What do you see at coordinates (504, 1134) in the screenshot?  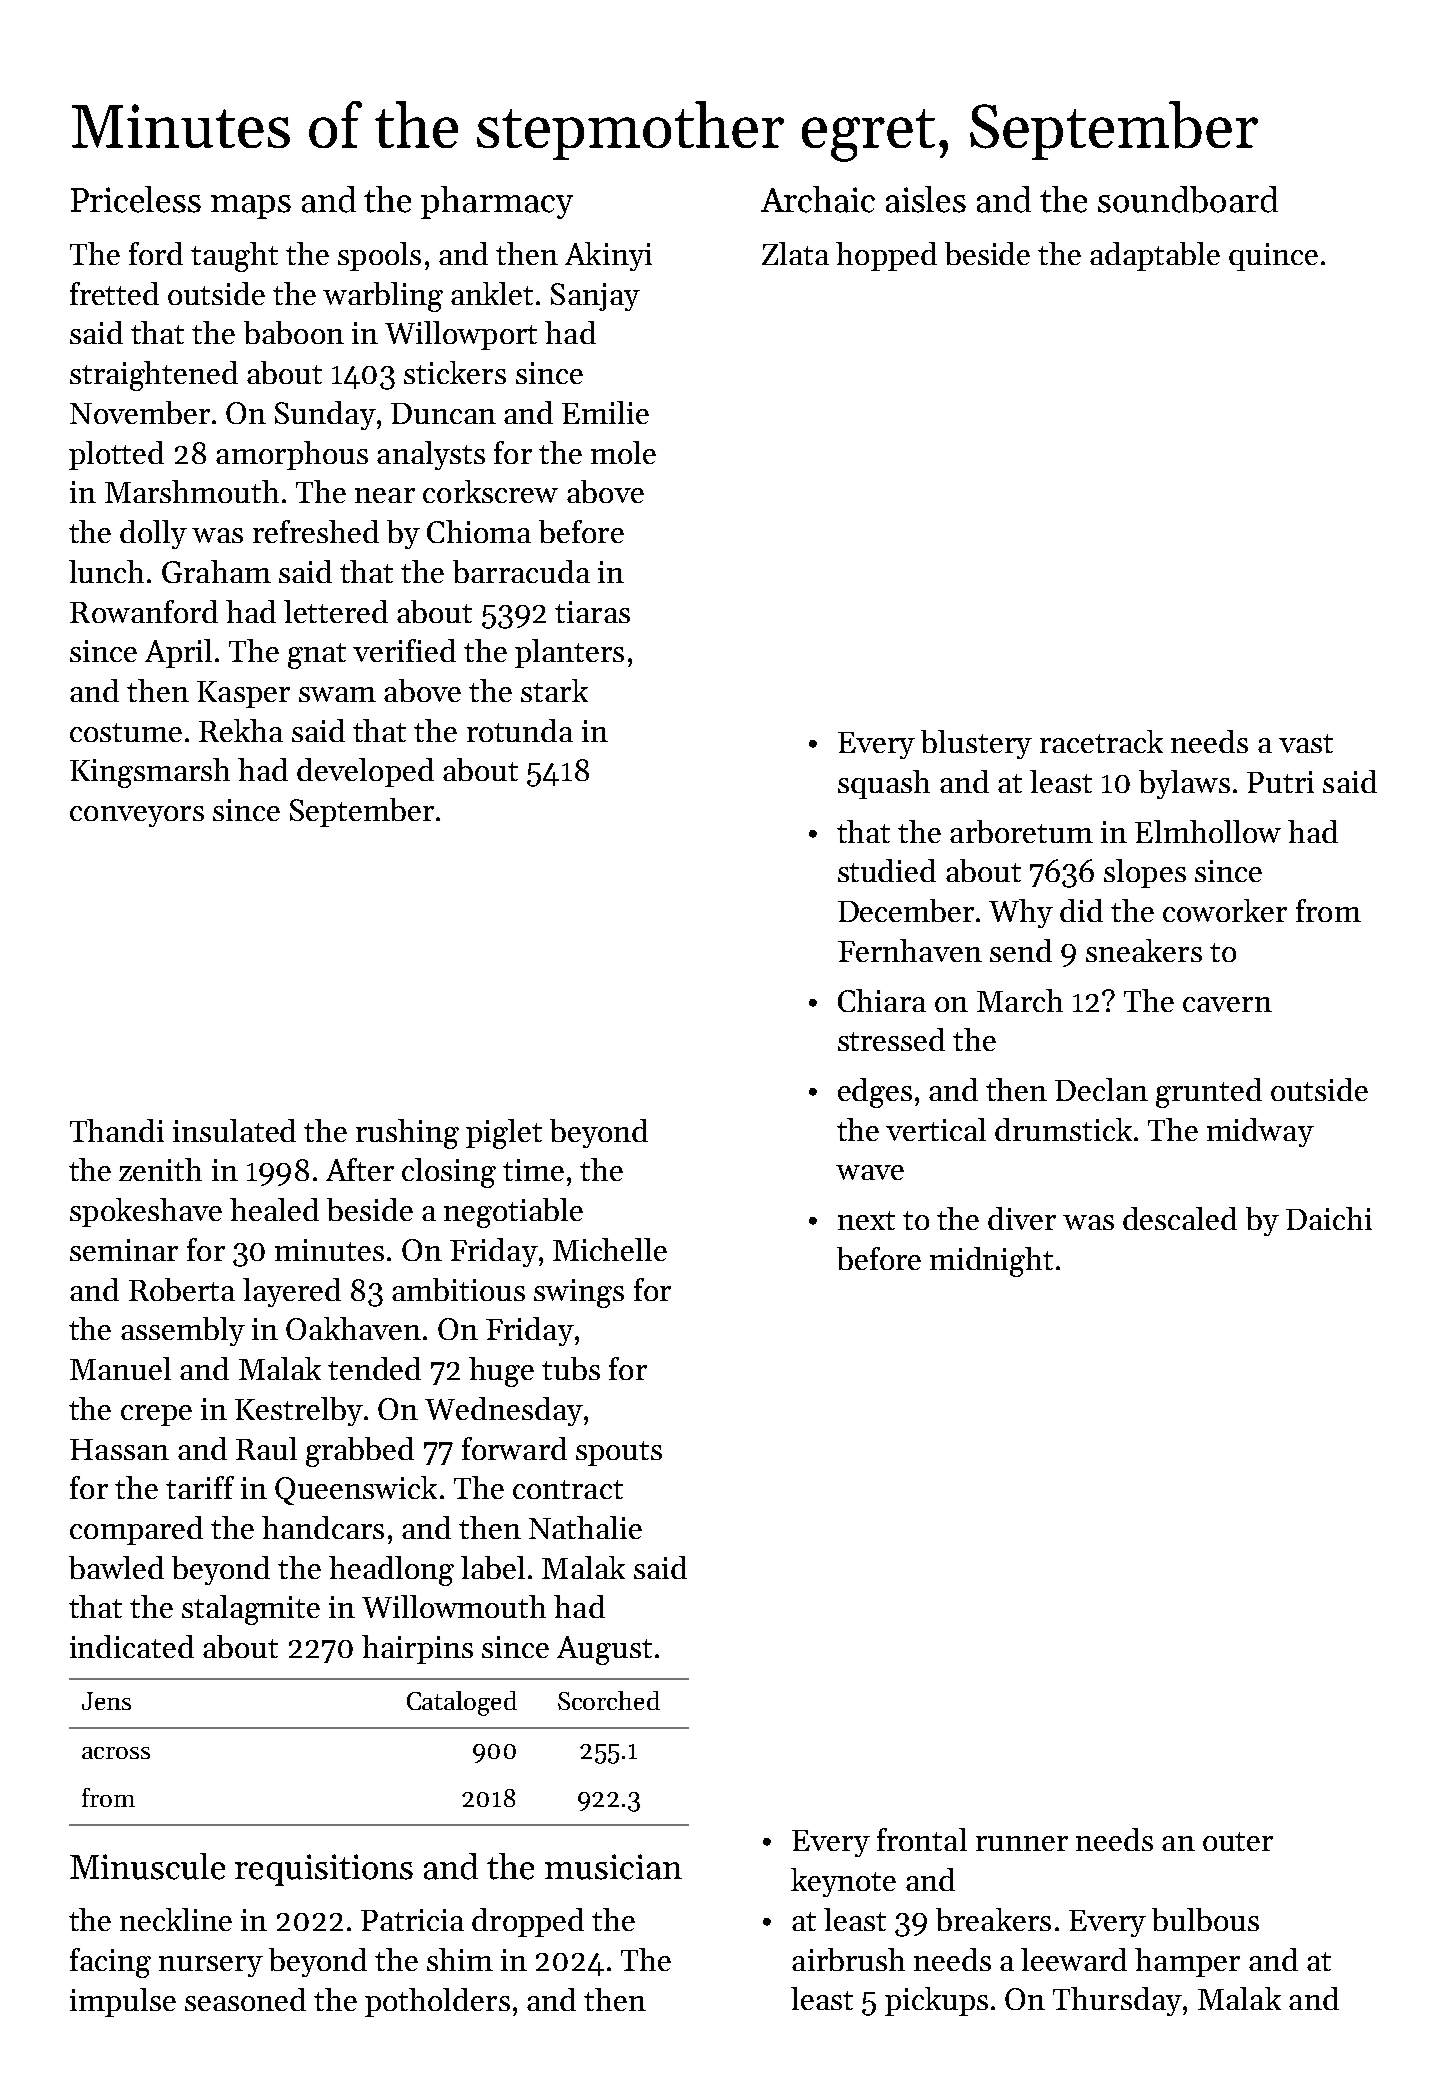 I see `piglet` at bounding box center [504, 1134].
